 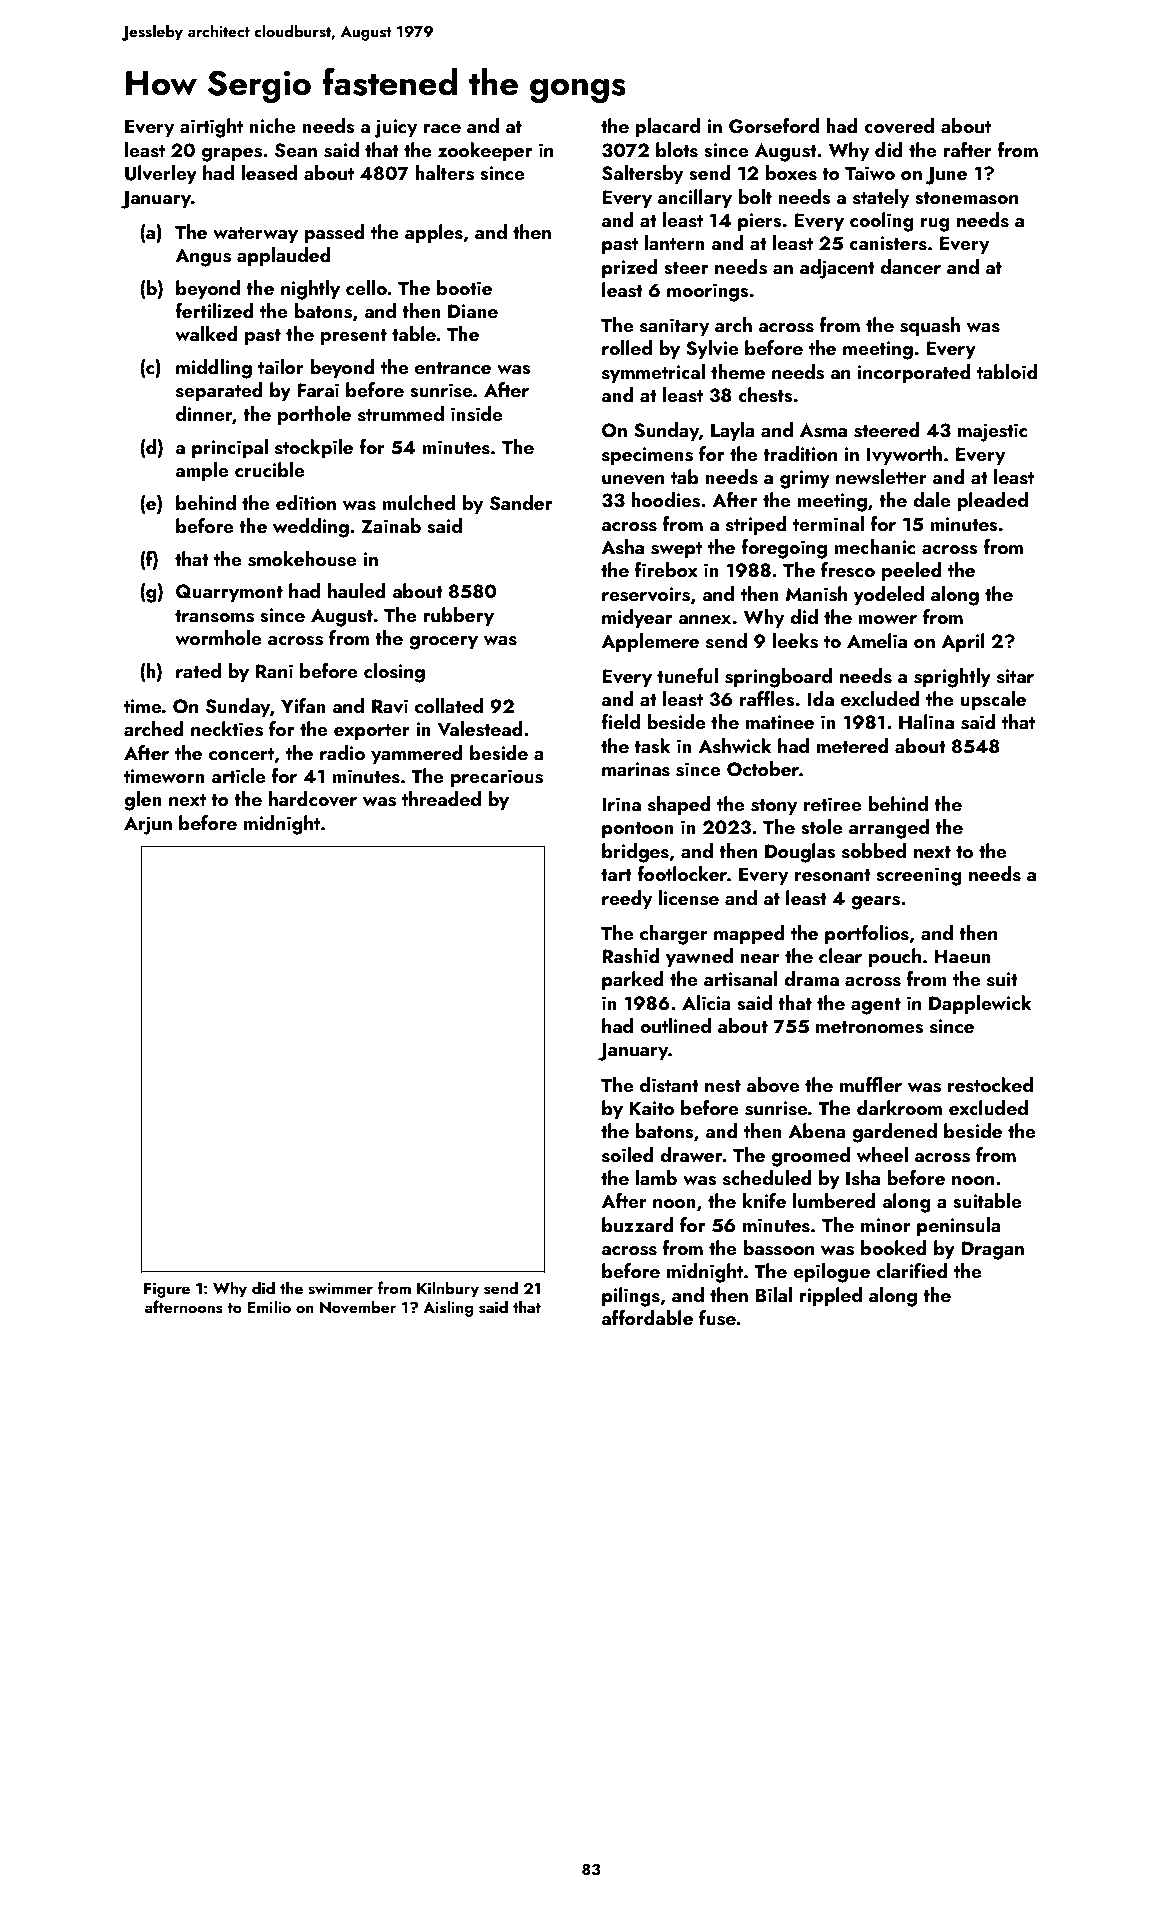 What do you see at coordinates (473, 311) in the image?
I see `Diane` at bounding box center [473, 311].
